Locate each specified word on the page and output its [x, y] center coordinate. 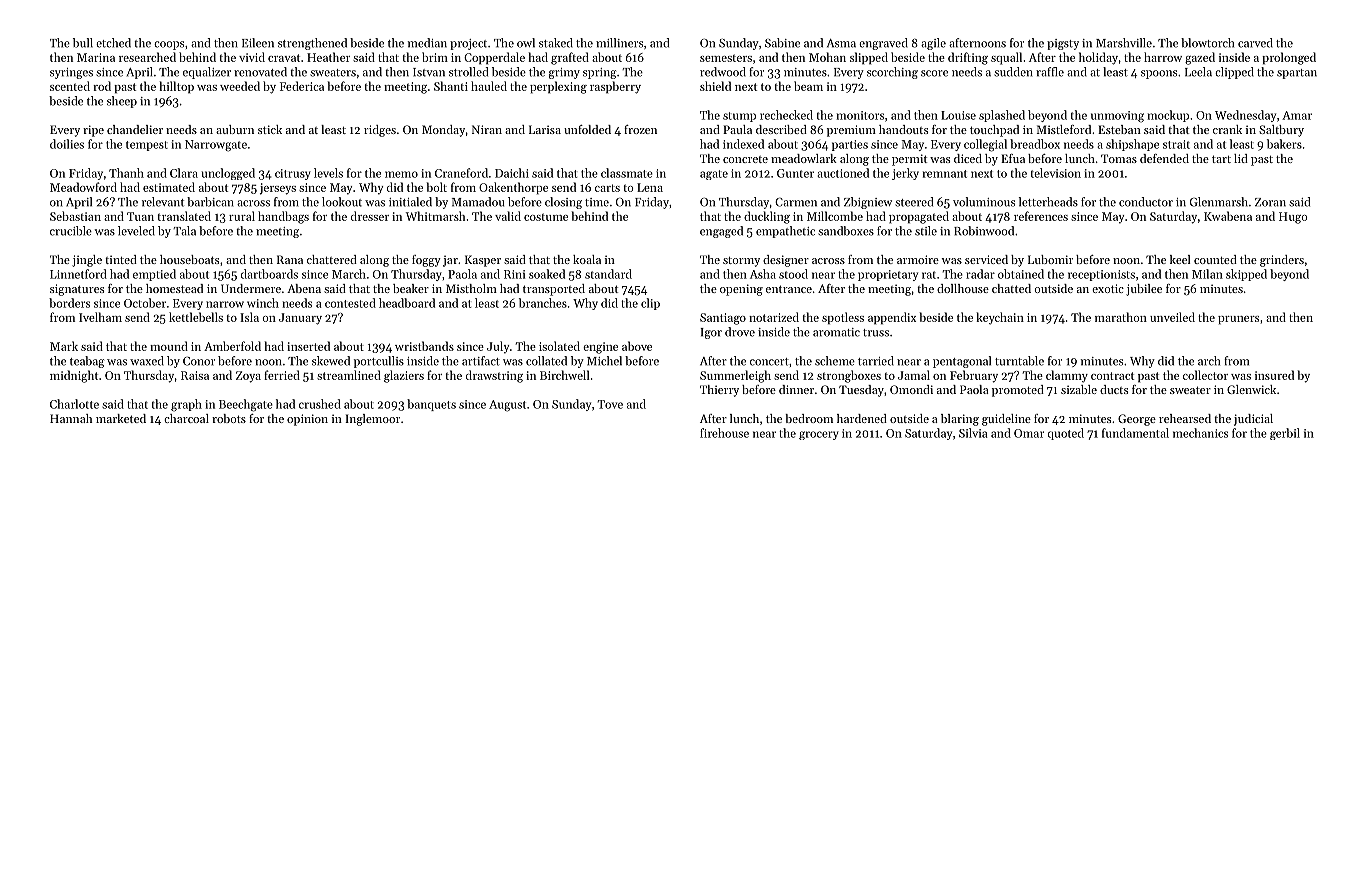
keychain [1000, 318]
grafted [570, 58]
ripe [93, 131]
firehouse [724, 433]
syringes [71, 73]
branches [543, 303]
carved [1255, 43]
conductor [1146, 202]
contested [350, 303]
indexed [743, 144]
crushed [320, 404]
